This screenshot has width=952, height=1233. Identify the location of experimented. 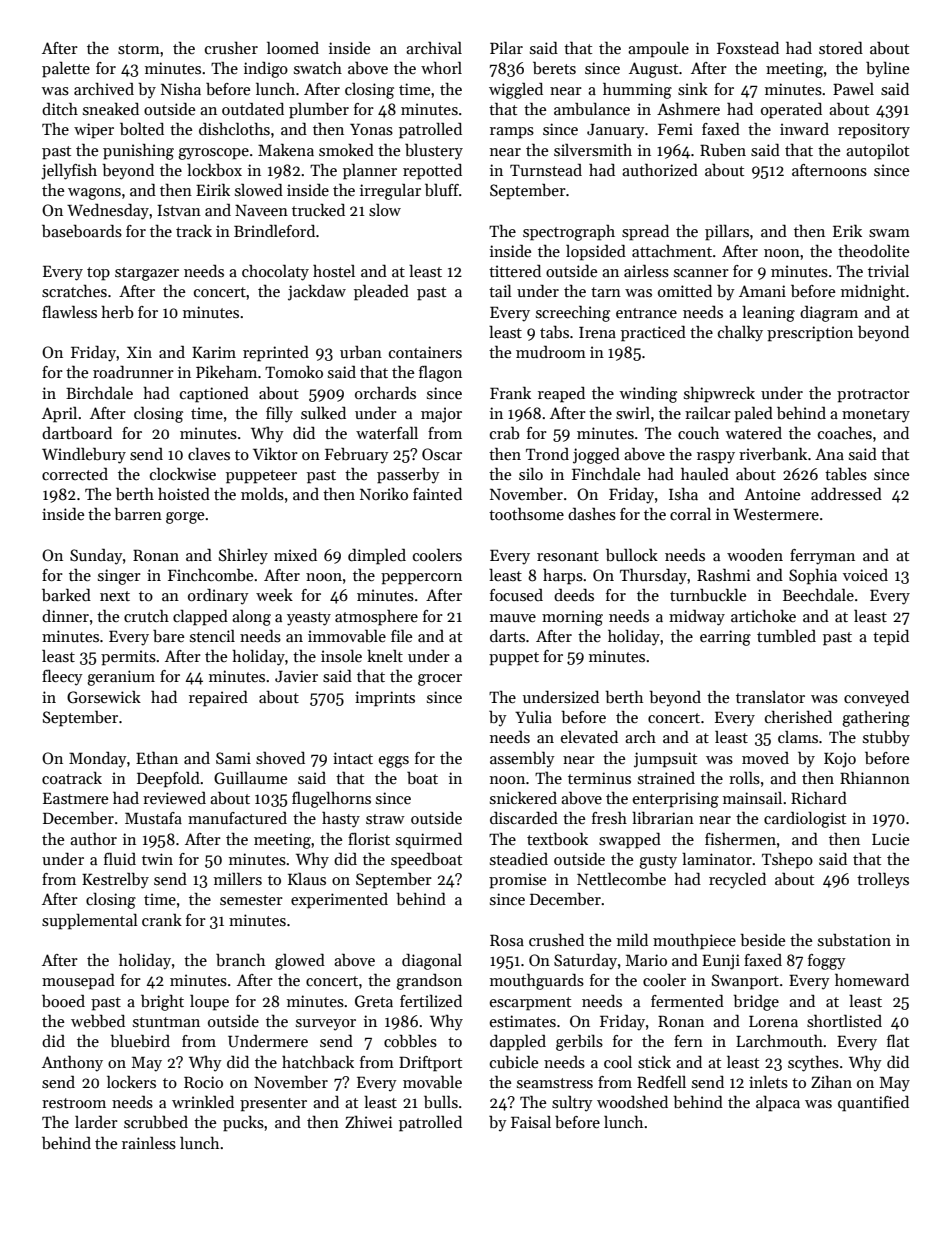
(339, 901).
